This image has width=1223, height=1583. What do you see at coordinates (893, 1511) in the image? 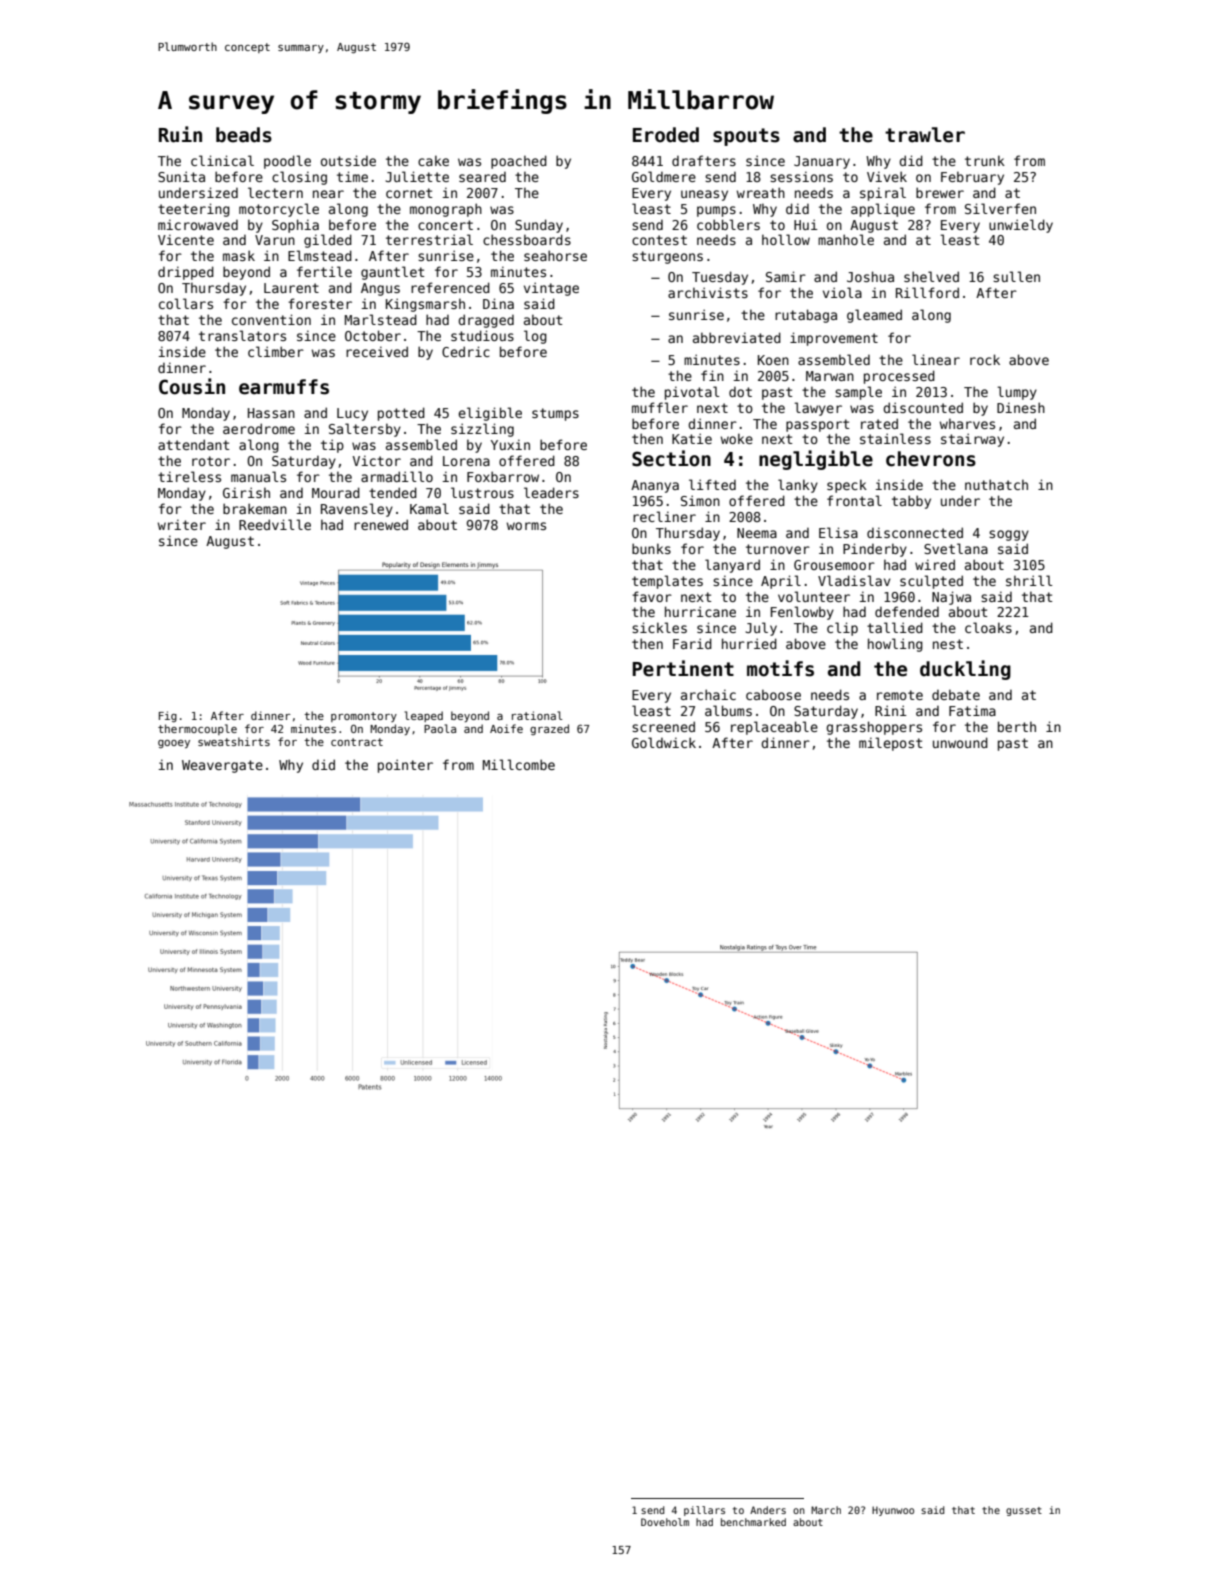
I see `Hyunwoo` at bounding box center [893, 1511].
